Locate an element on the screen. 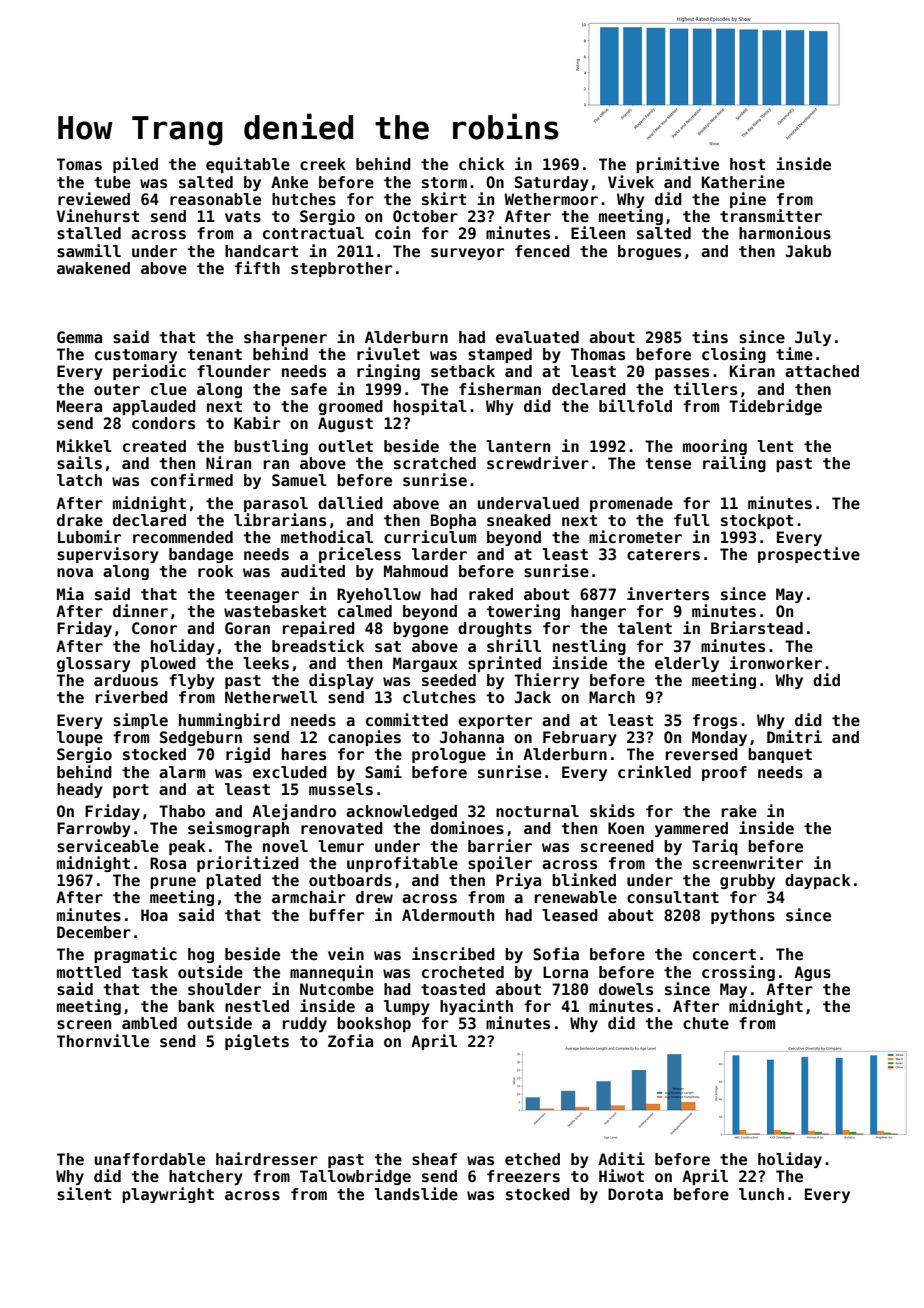 The width and height of the screenshot is (924, 1308). surveyor is located at coordinates (467, 254).
